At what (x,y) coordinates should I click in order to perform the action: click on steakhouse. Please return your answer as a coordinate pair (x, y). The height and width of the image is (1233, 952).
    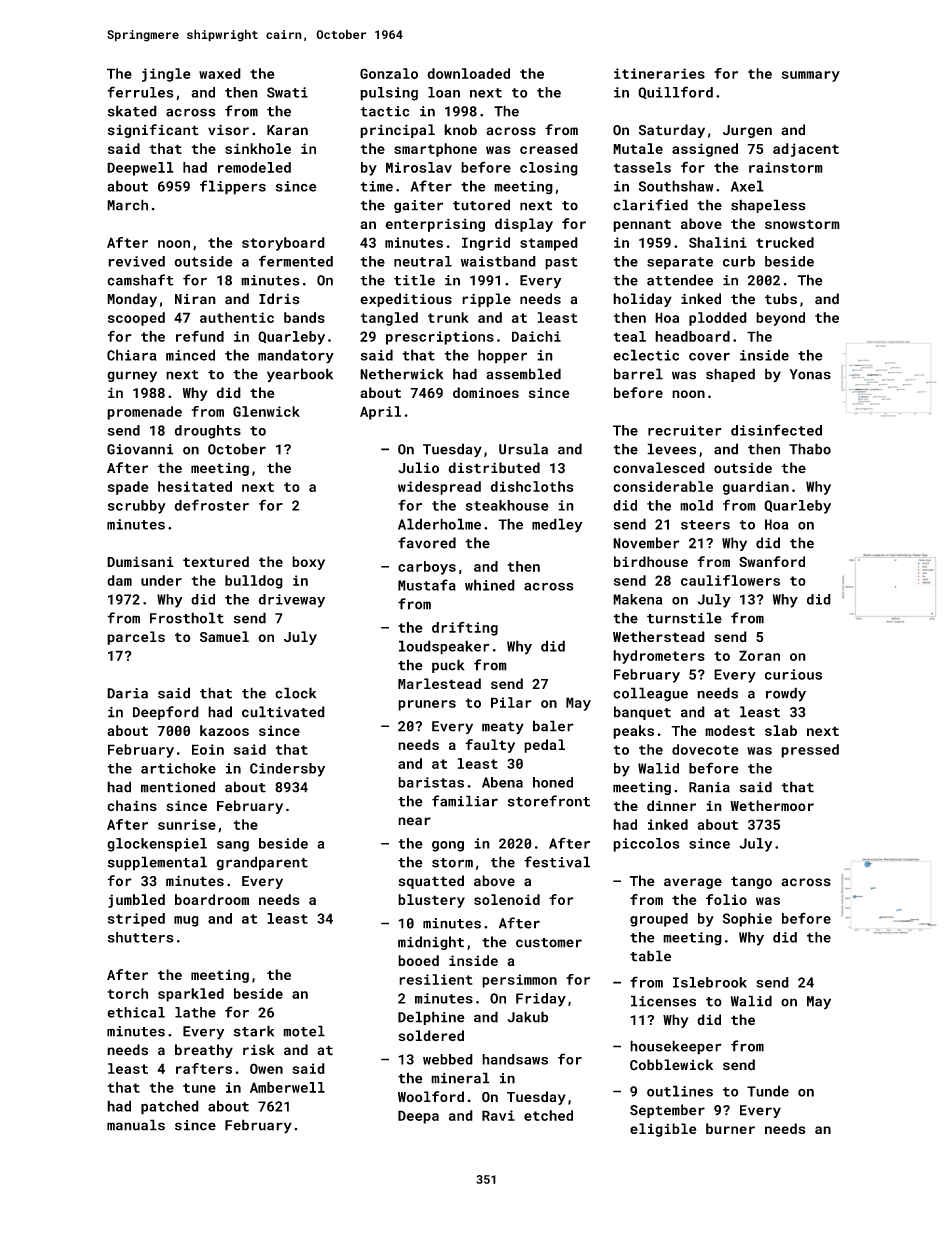
    Looking at the image, I should click on (507, 505).
